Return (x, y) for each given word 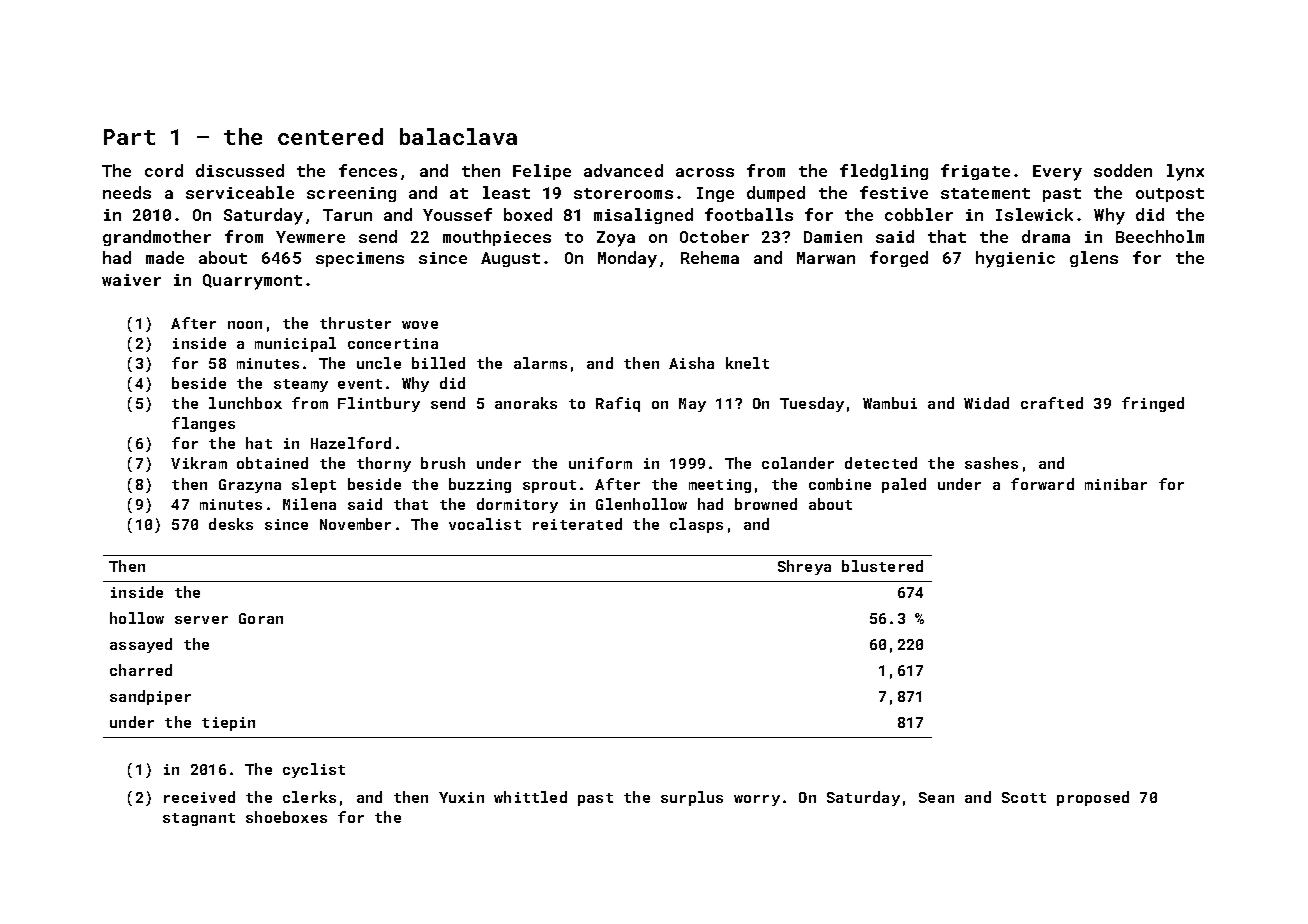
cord (164, 170)
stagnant (199, 819)
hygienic (1015, 259)
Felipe (542, 172)
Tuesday (812, 404)
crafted (1052, 403)
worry (757, 800)
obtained (272, 463)
